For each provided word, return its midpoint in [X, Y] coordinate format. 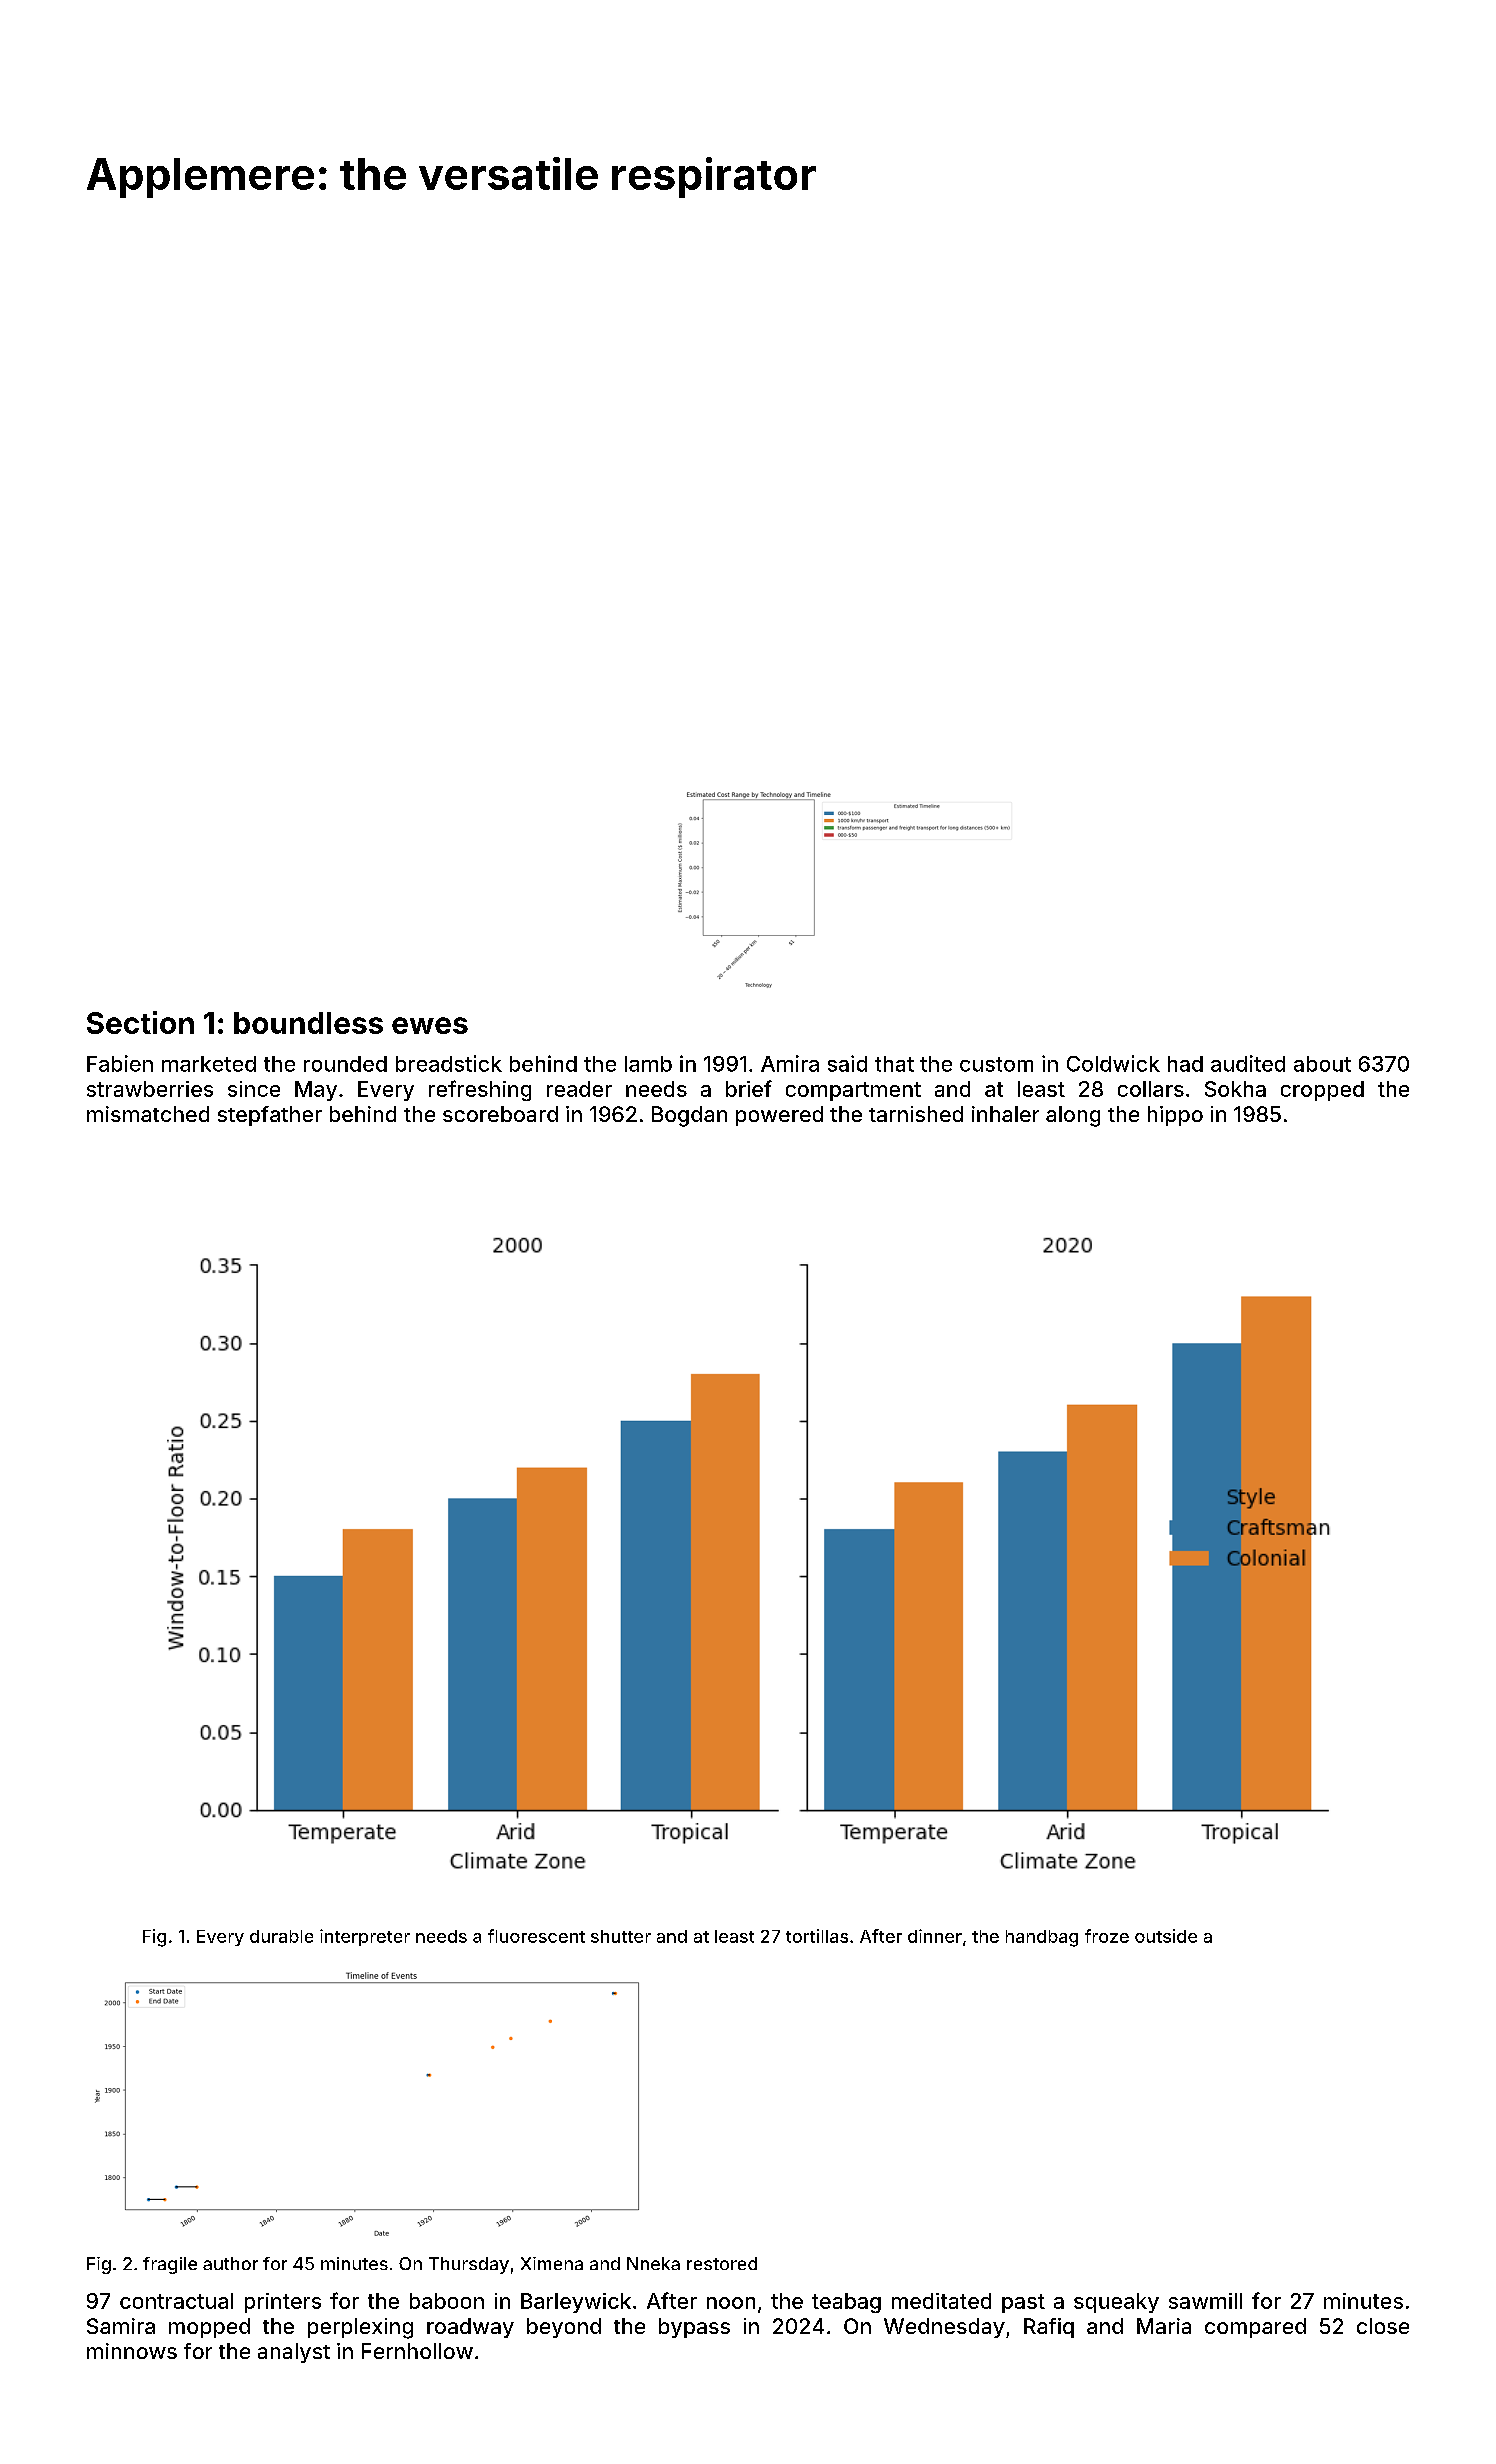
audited [1248, 1063]
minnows [132, 2351]
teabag [846, 2303]
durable [281, 1936]
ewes [430, 1025]
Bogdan [689, 1116]
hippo [1175, 1116]
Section [140, 1022]
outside [1166, 1936]
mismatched [148, 1114]
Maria [1164, 2326]
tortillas [817, 1936]
